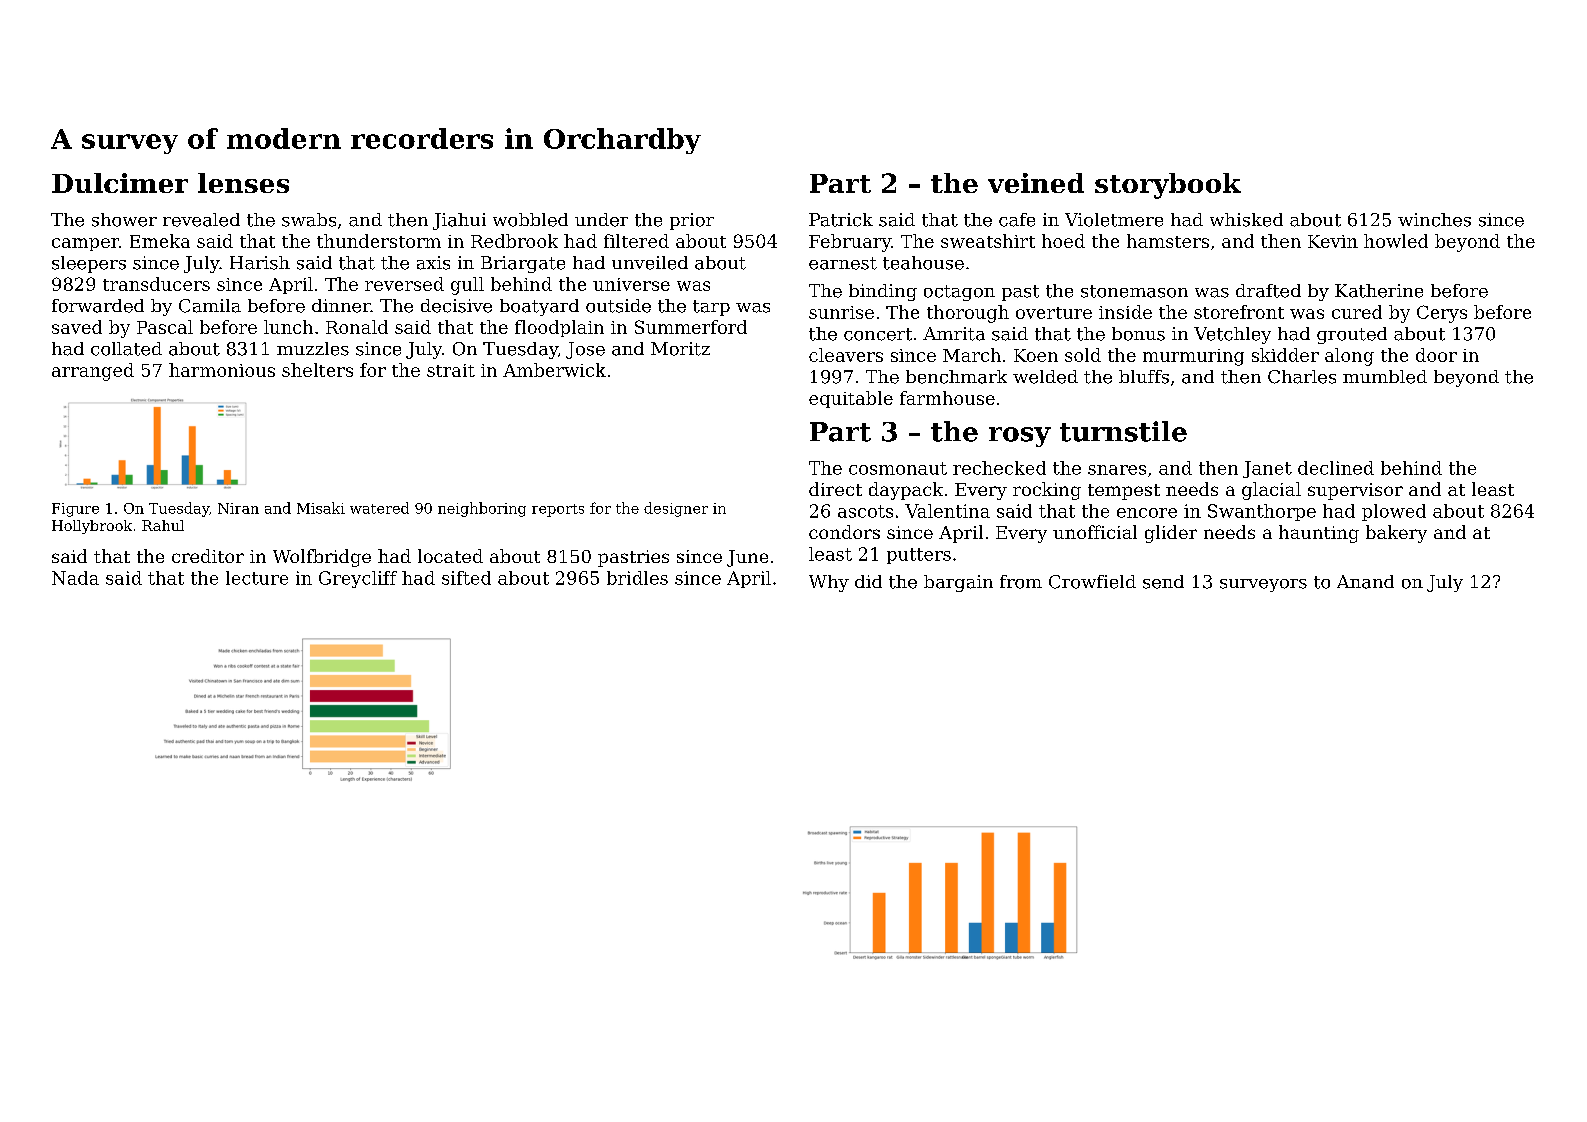 The width and height of the screenshot is (1587, 1122). Describe the element at coordinates (1114, 220) in the screenshot. I see `Violetmere` at that location.
